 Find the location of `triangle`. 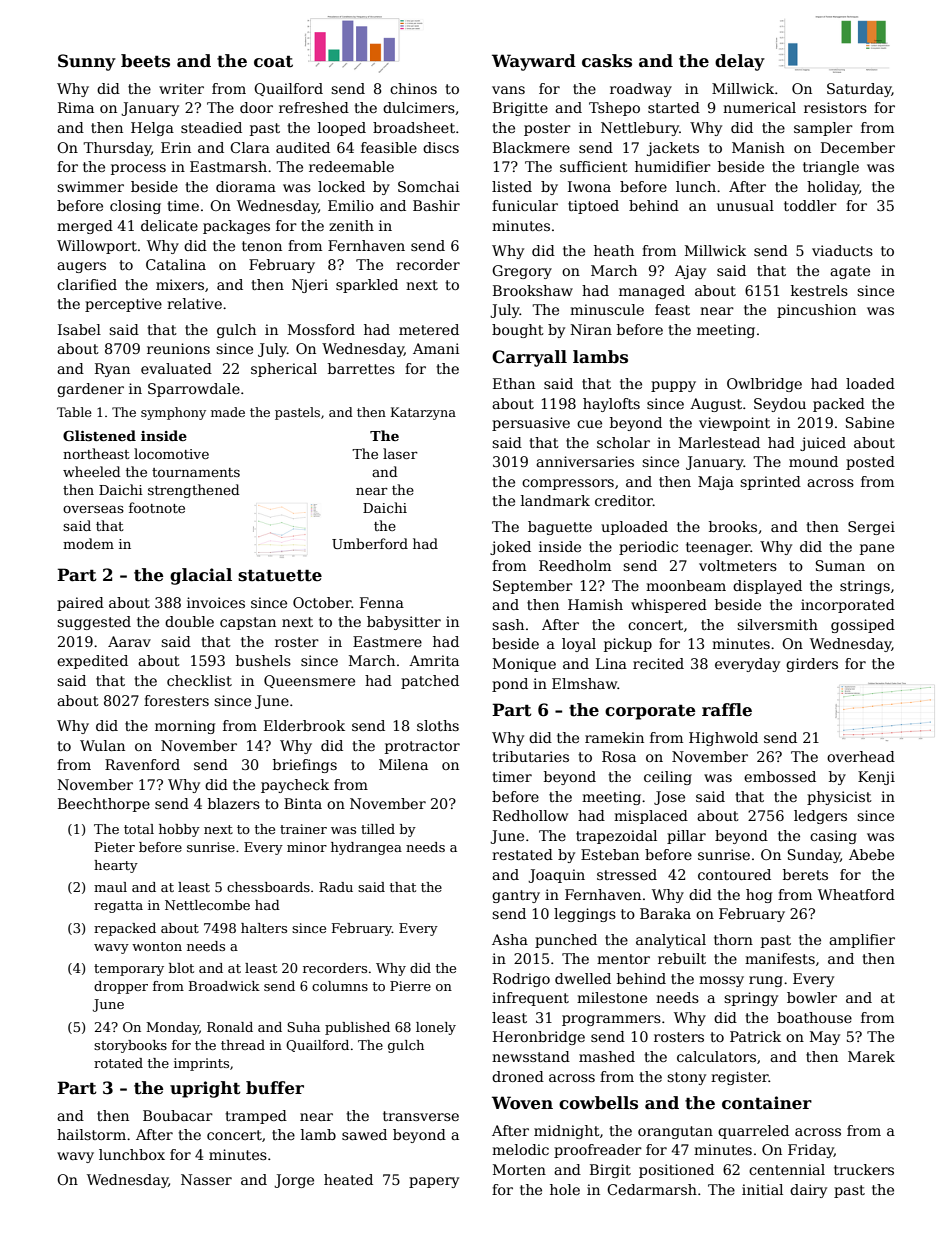

triangle is located at coordinates (831, 168).
